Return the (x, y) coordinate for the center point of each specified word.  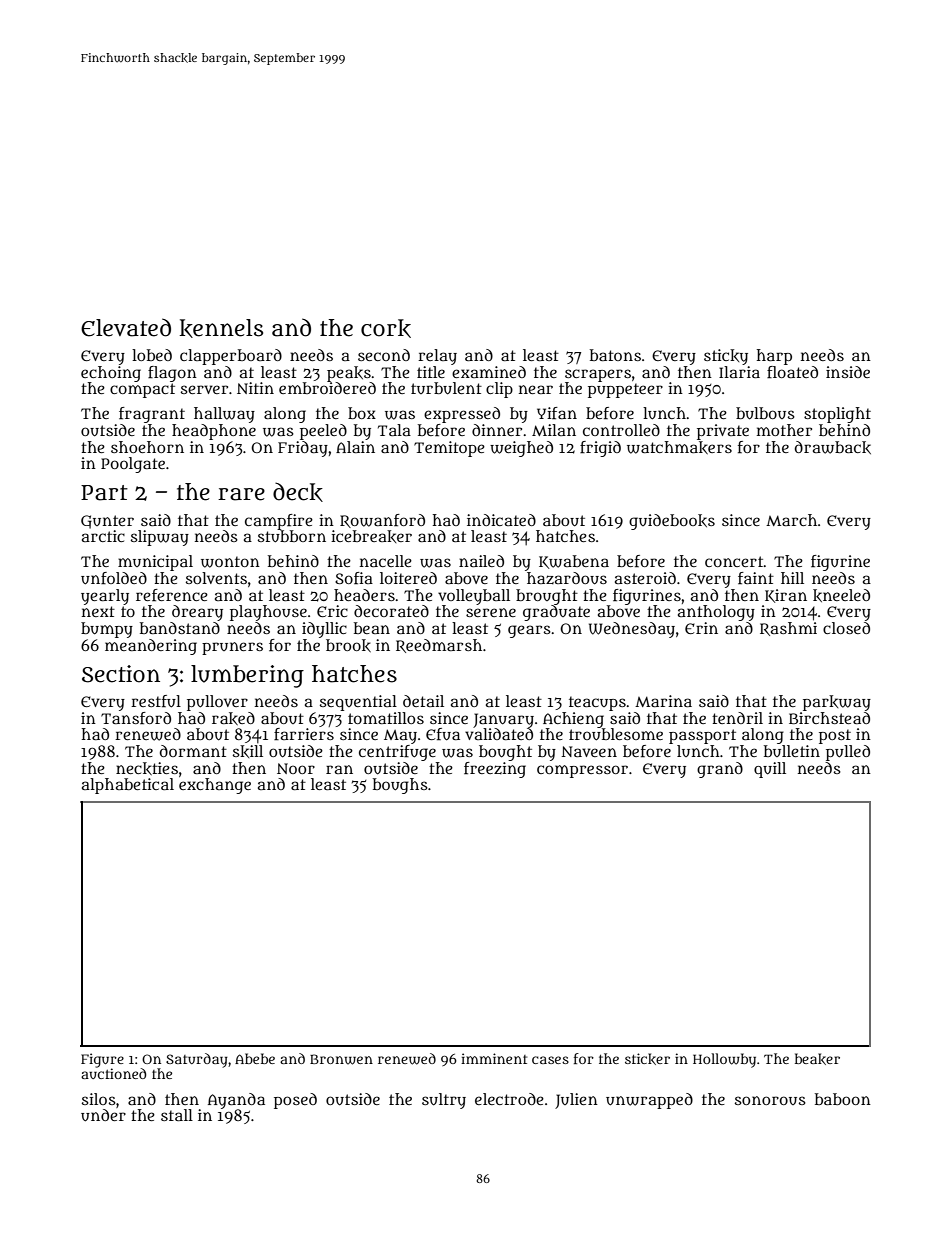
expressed (462, 415)
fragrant (152, 415)
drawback (833, 447)
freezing (495, 770)
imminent (494, 1058)
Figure (102, 1060)
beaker (817, 1059)
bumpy (107, 630)
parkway (837, 703)
